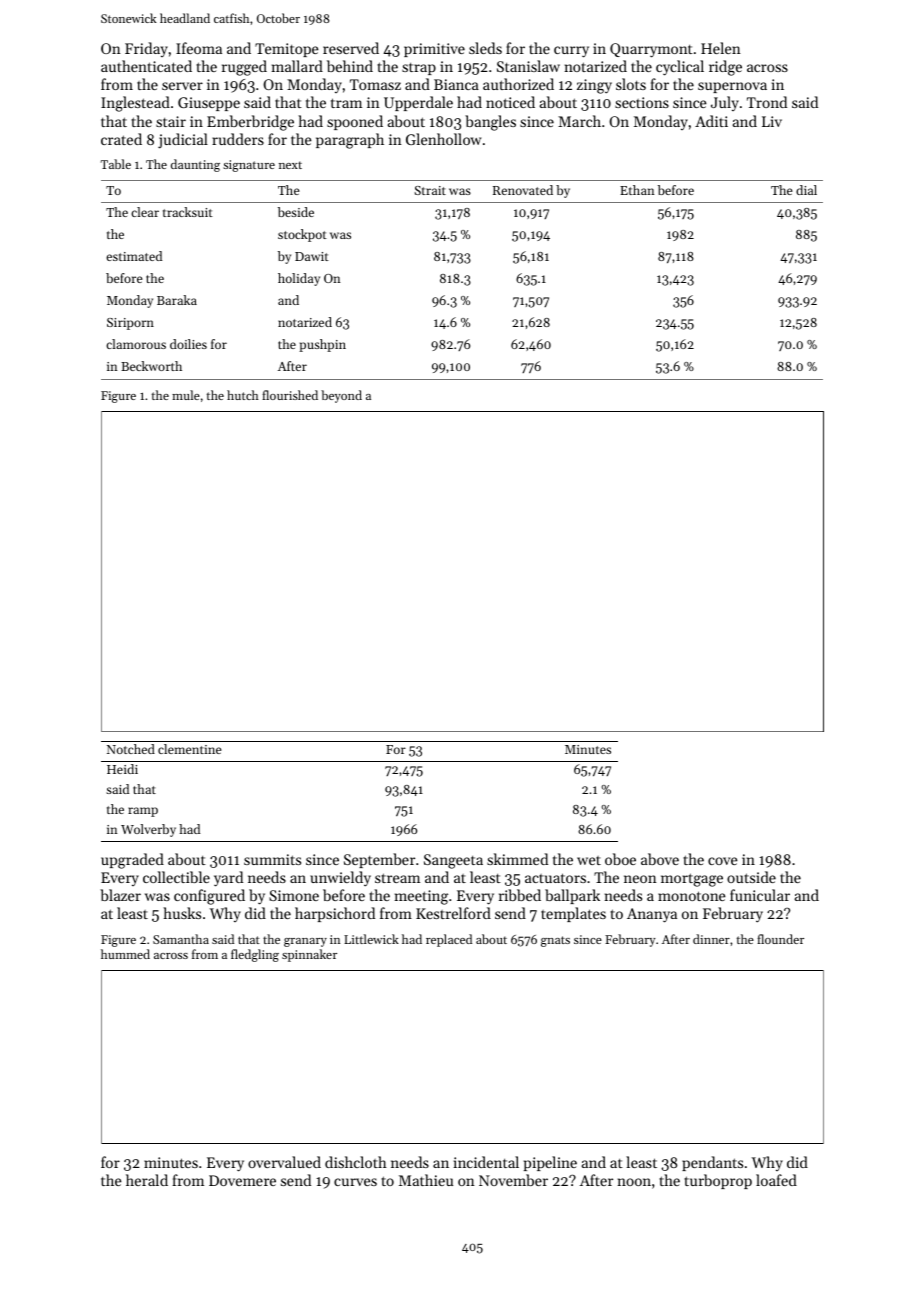  I want to click on replaced, so click(449, 940).
